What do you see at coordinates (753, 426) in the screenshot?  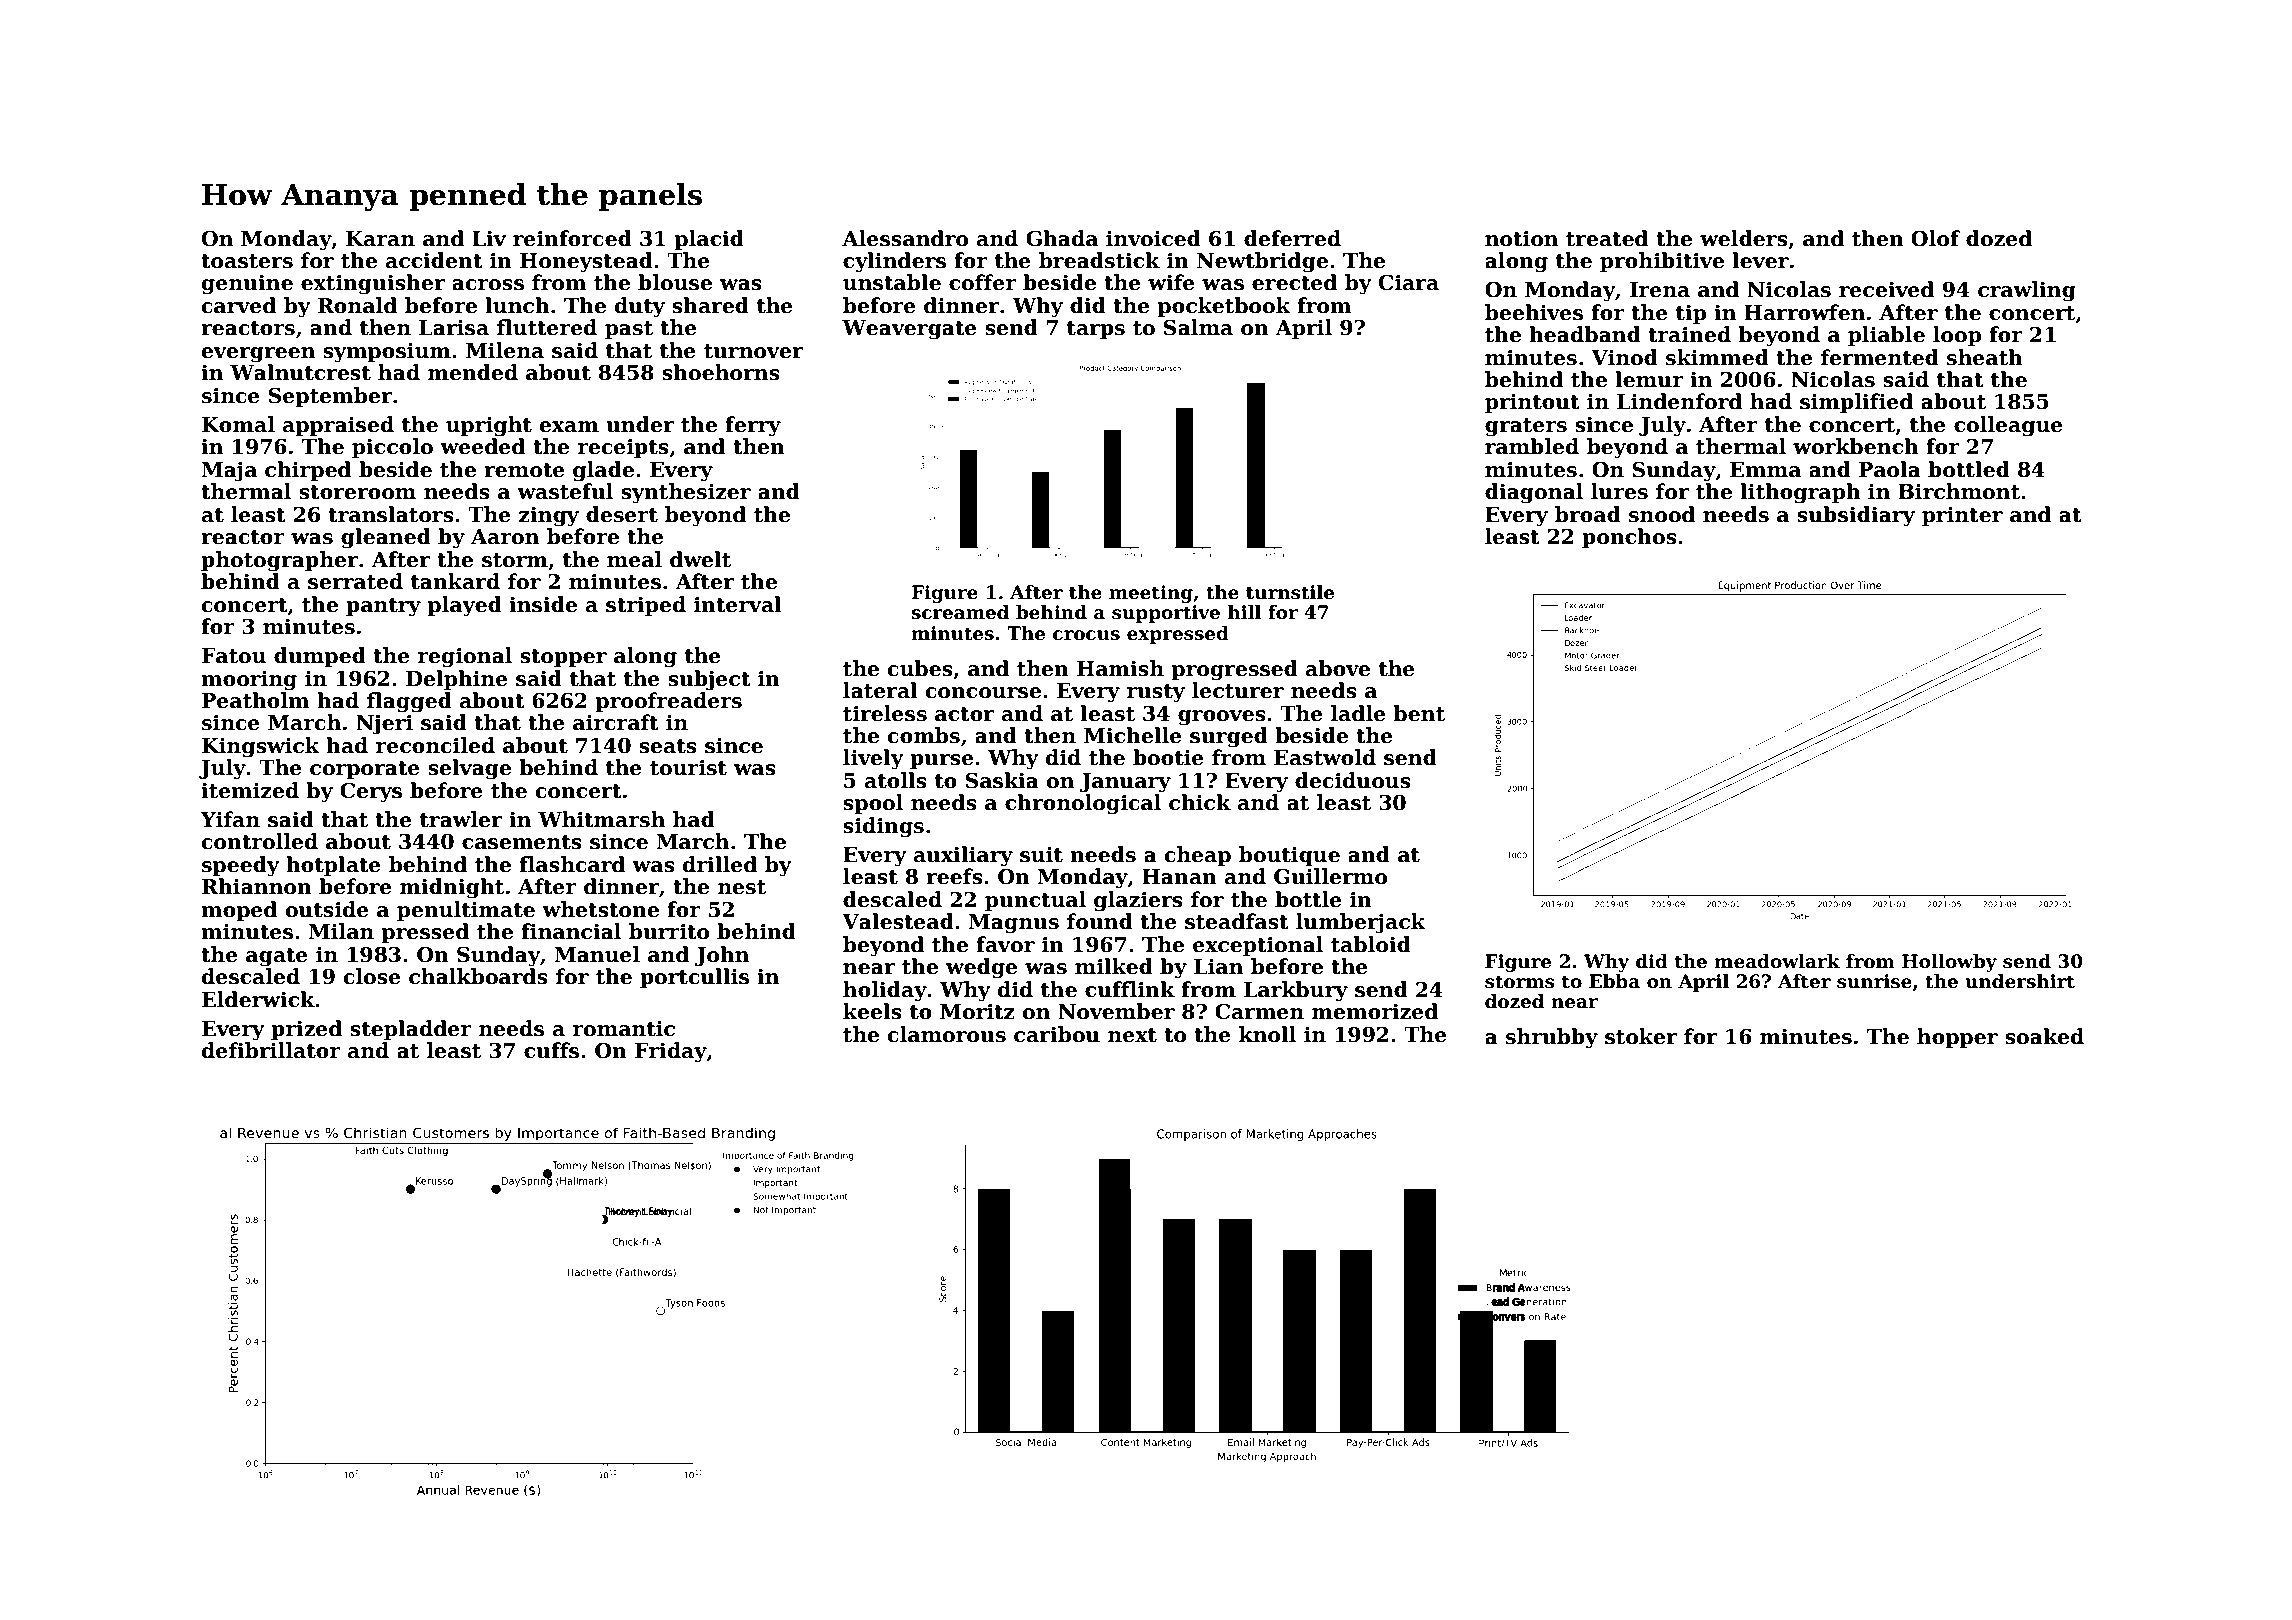 I see `ferry` at bounding box center [753, 426].
